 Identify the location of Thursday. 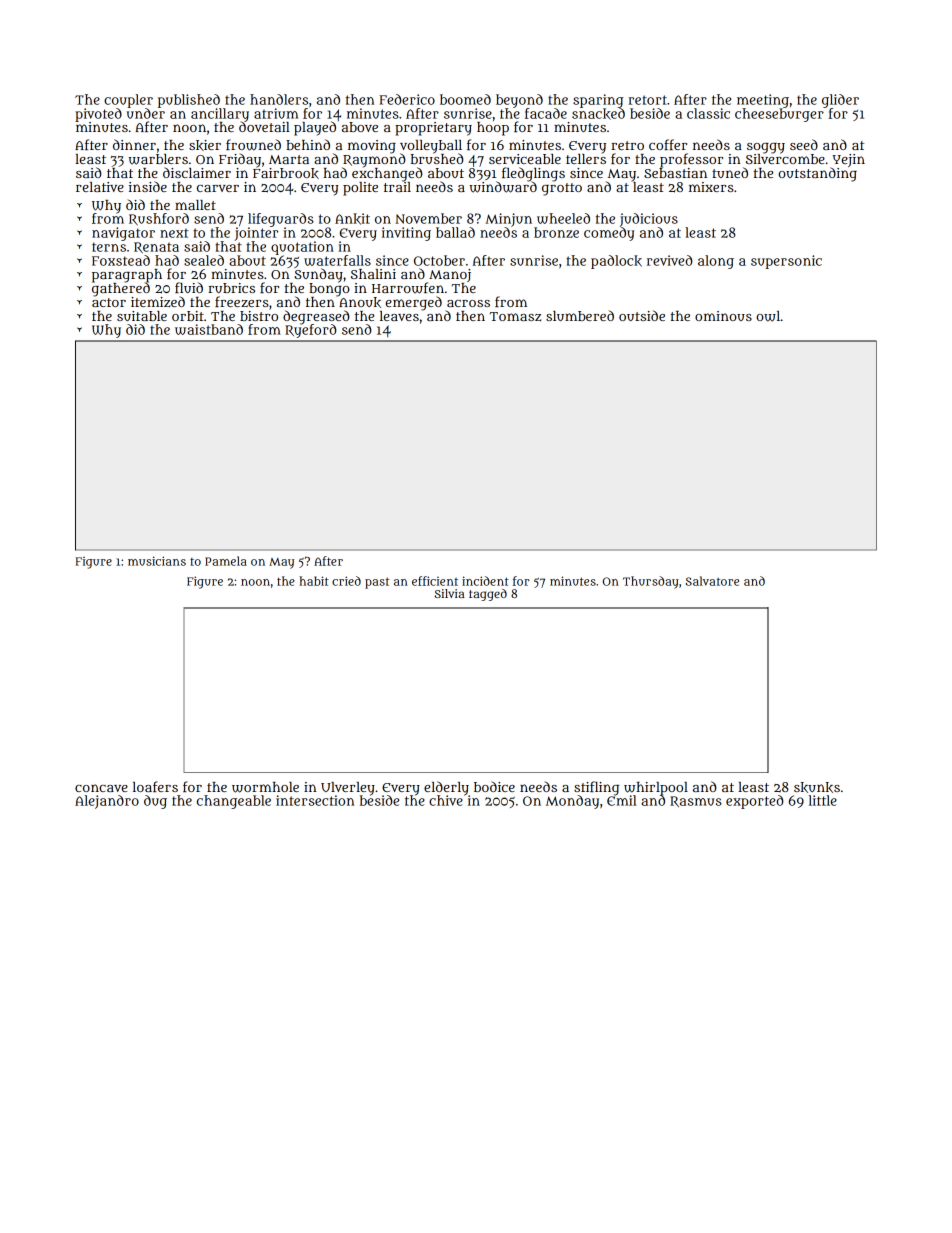
(651, 582).
